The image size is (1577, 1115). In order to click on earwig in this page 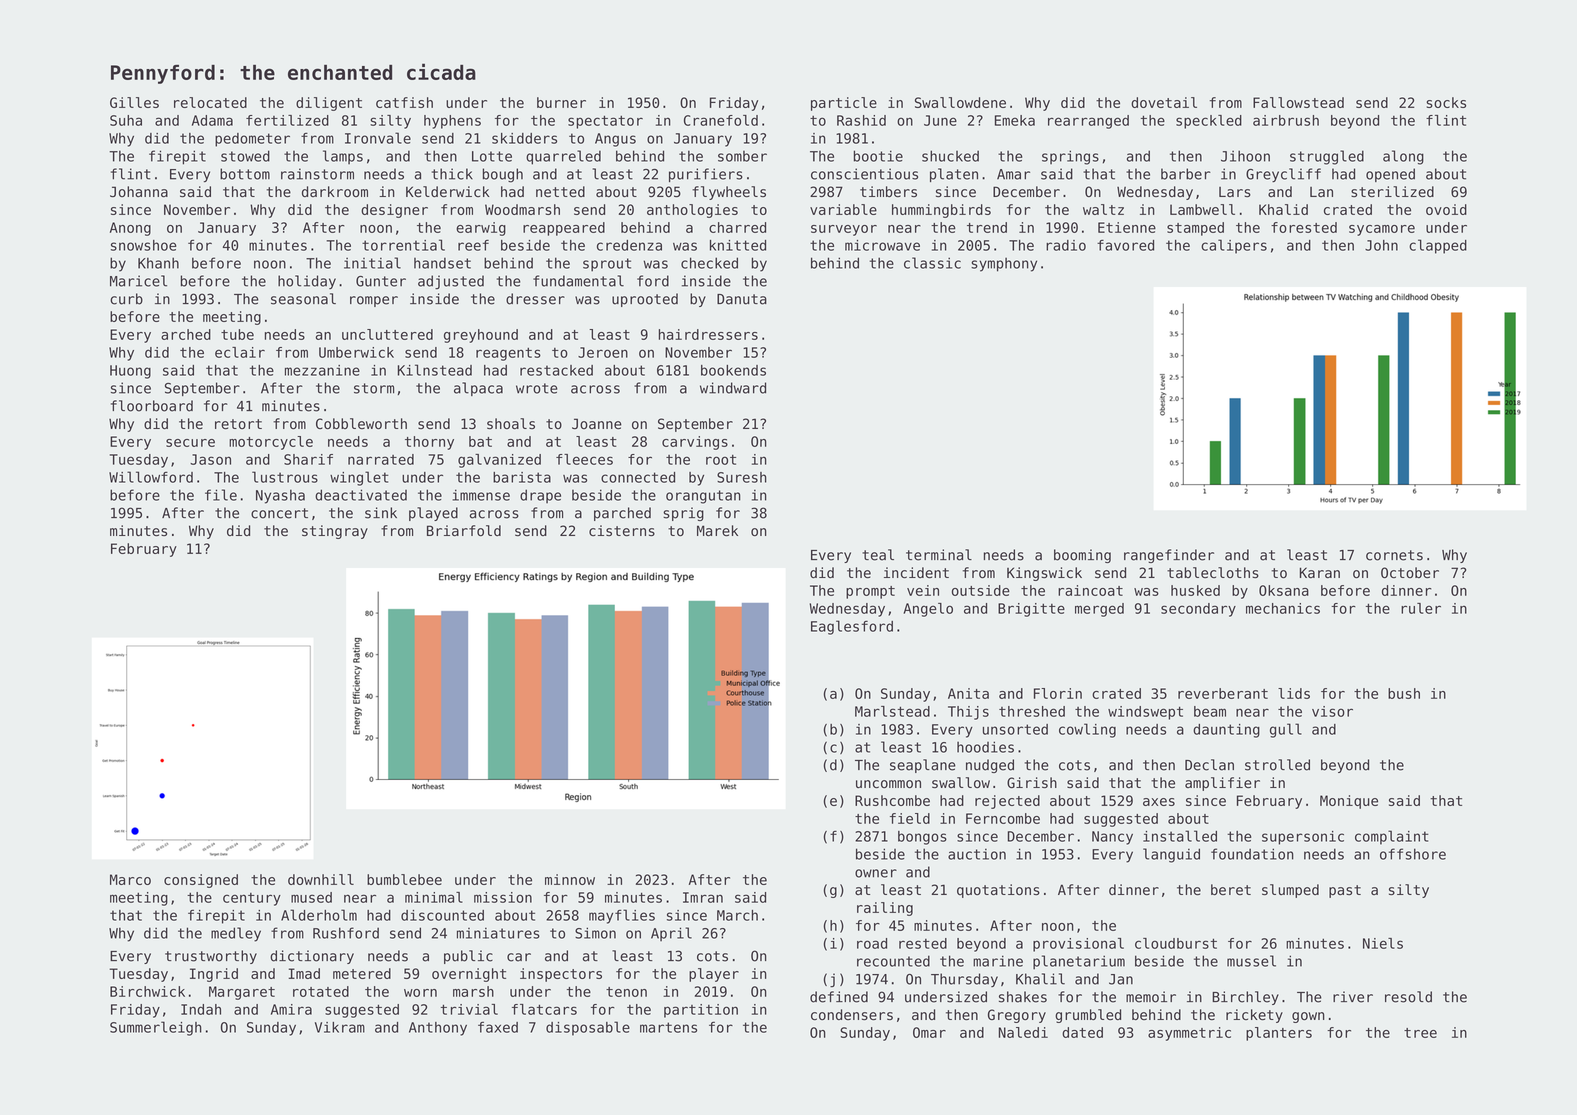, I will do `click(481, 229)`.
